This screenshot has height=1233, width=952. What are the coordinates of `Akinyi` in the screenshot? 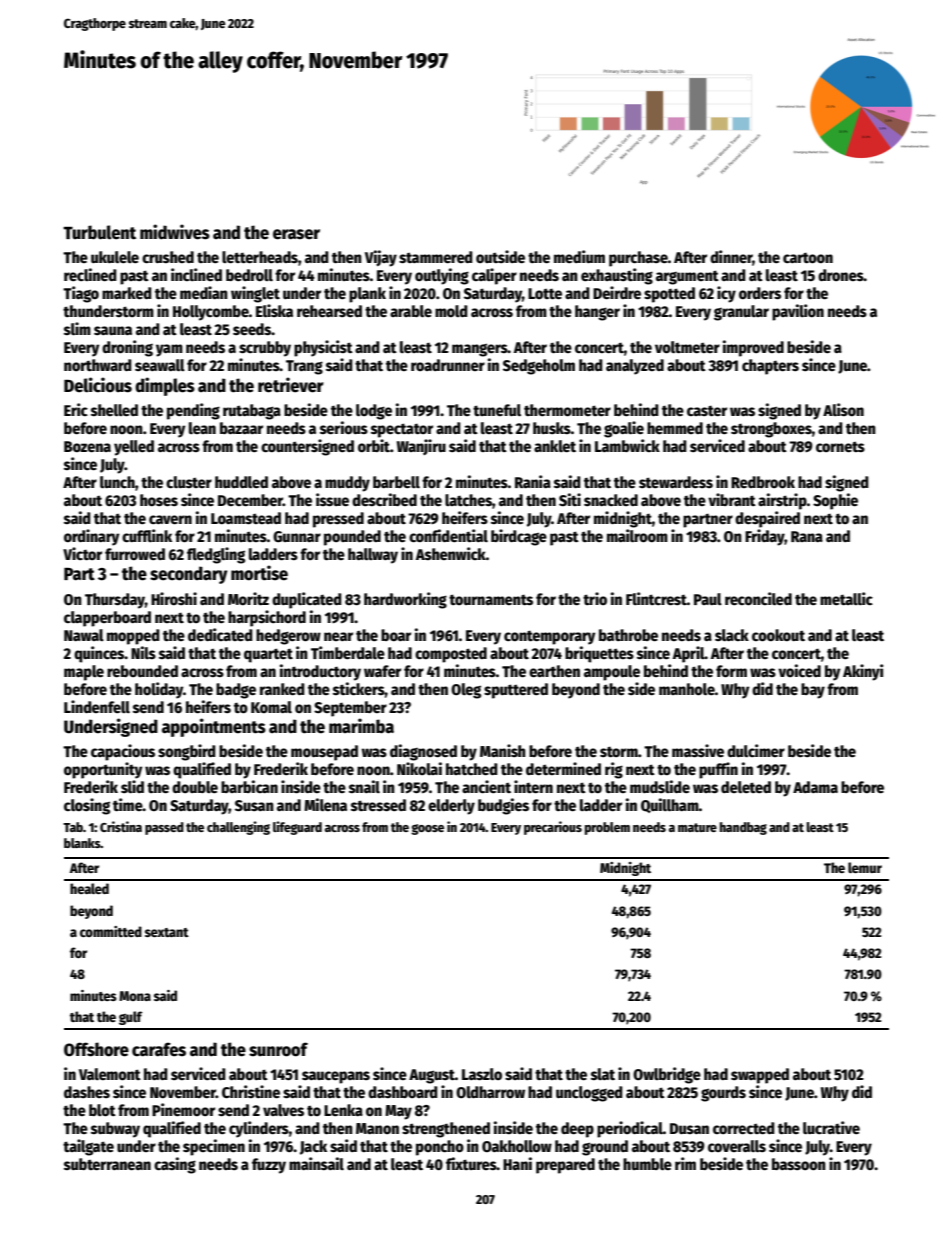 It's located at (863, 672).
